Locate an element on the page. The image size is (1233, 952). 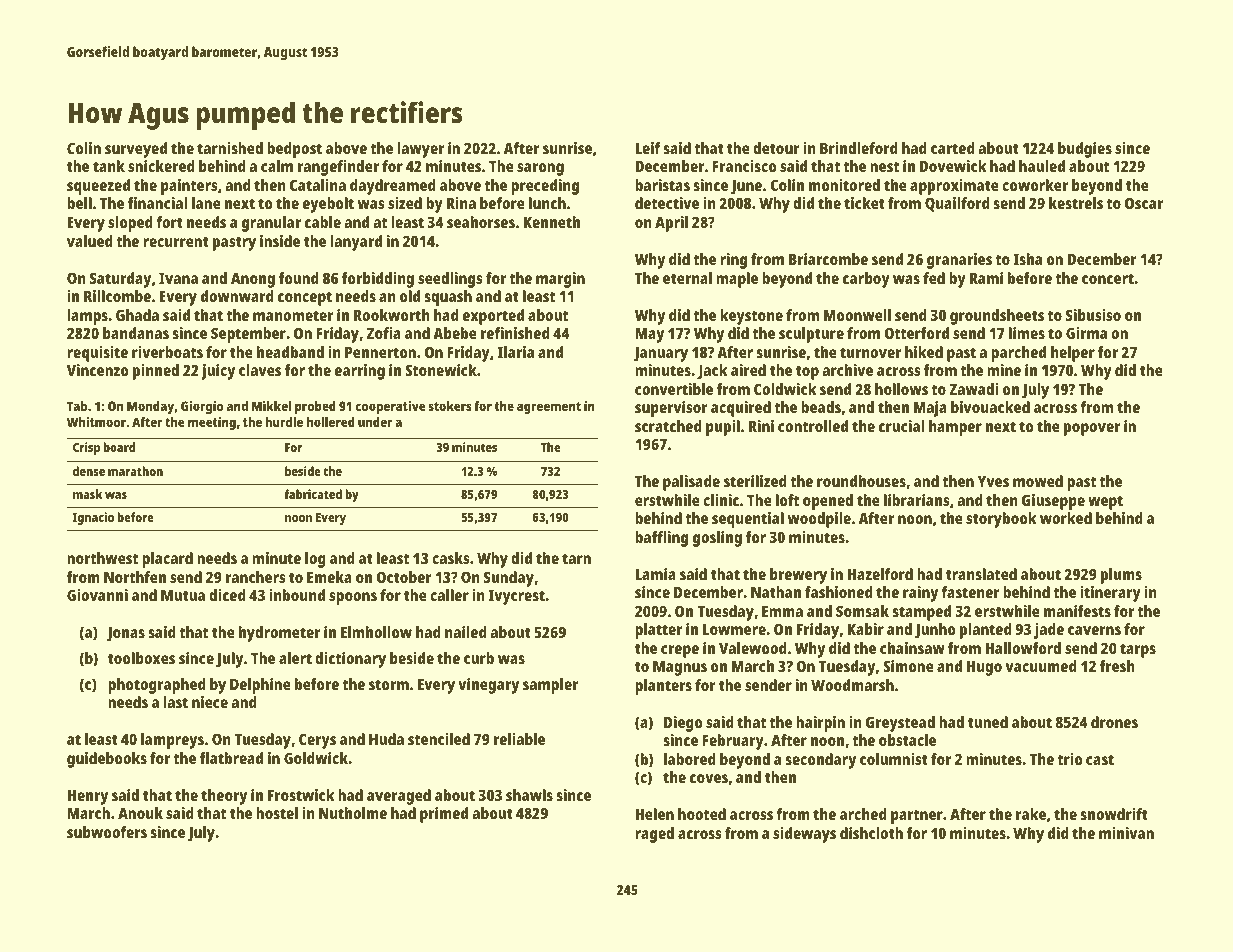
controlled is located at coordinates (813, 426).
